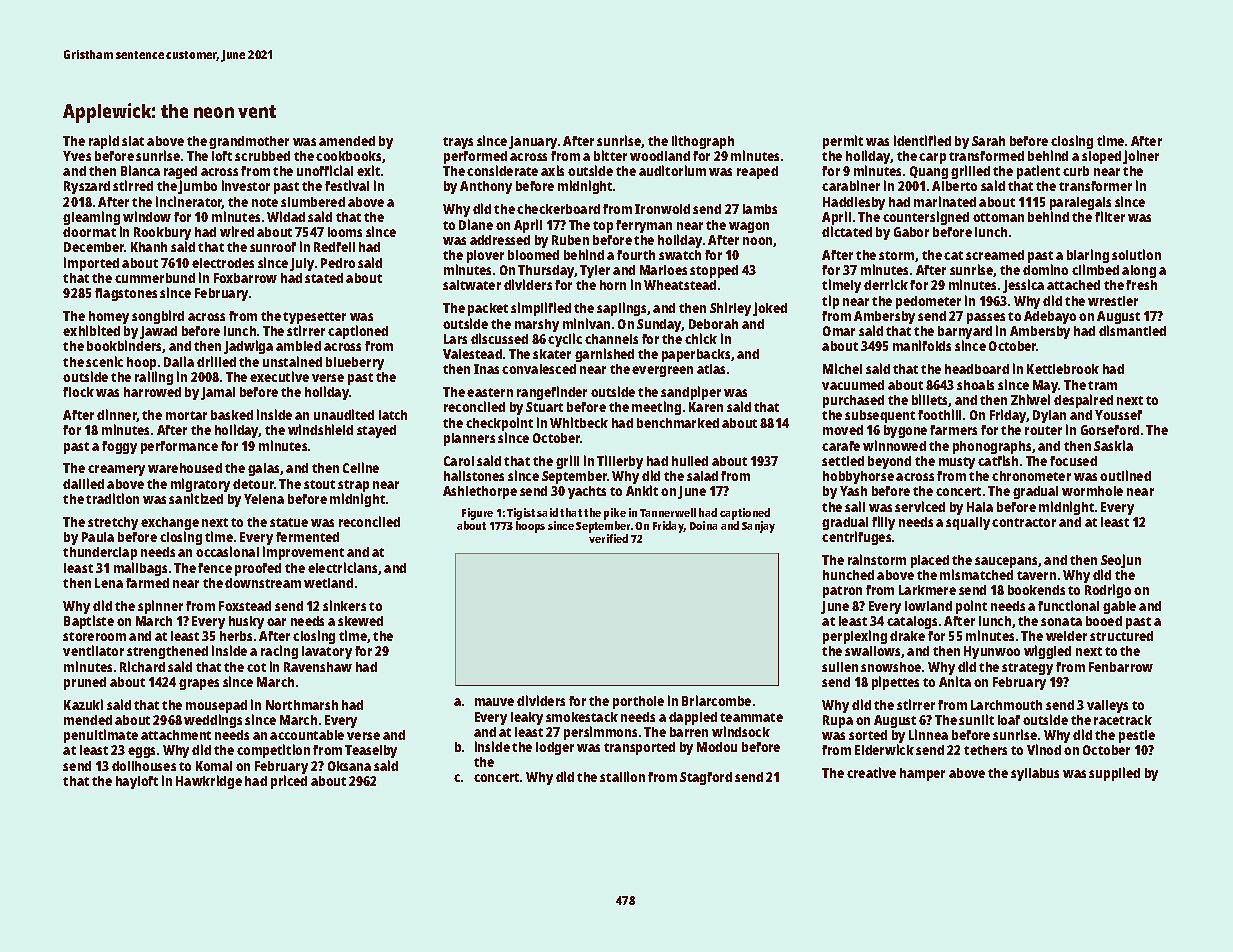 This page has width=1233, height=952. Describe the element at coordinates (262, 156) in the page. I see `scrubbed` at that location.
